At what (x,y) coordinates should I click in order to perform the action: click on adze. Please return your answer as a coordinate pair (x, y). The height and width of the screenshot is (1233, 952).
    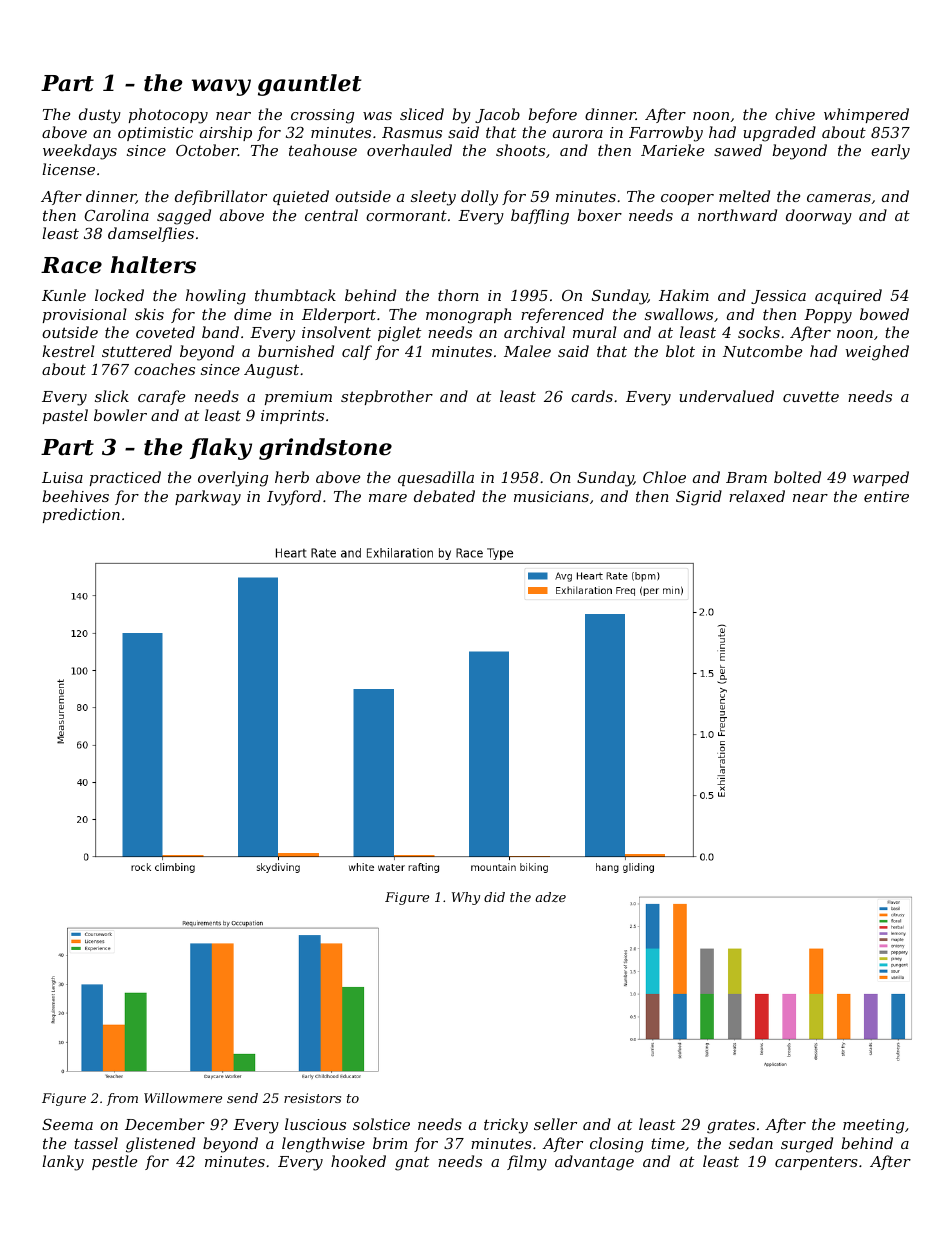
    Looking at the image, I should click on (551, 897).
